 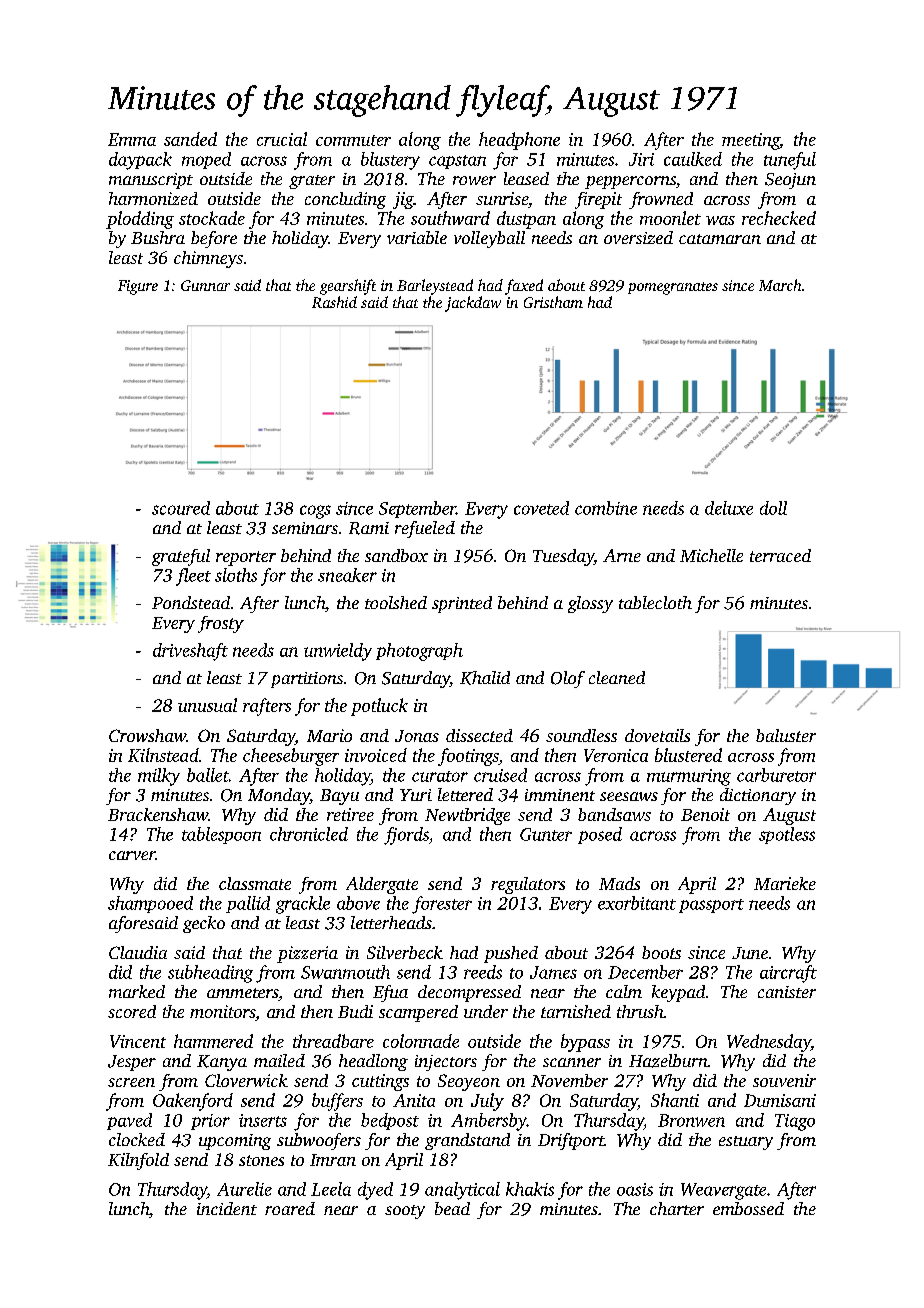 I want to click on caulked, so click(x=693, y=159).
